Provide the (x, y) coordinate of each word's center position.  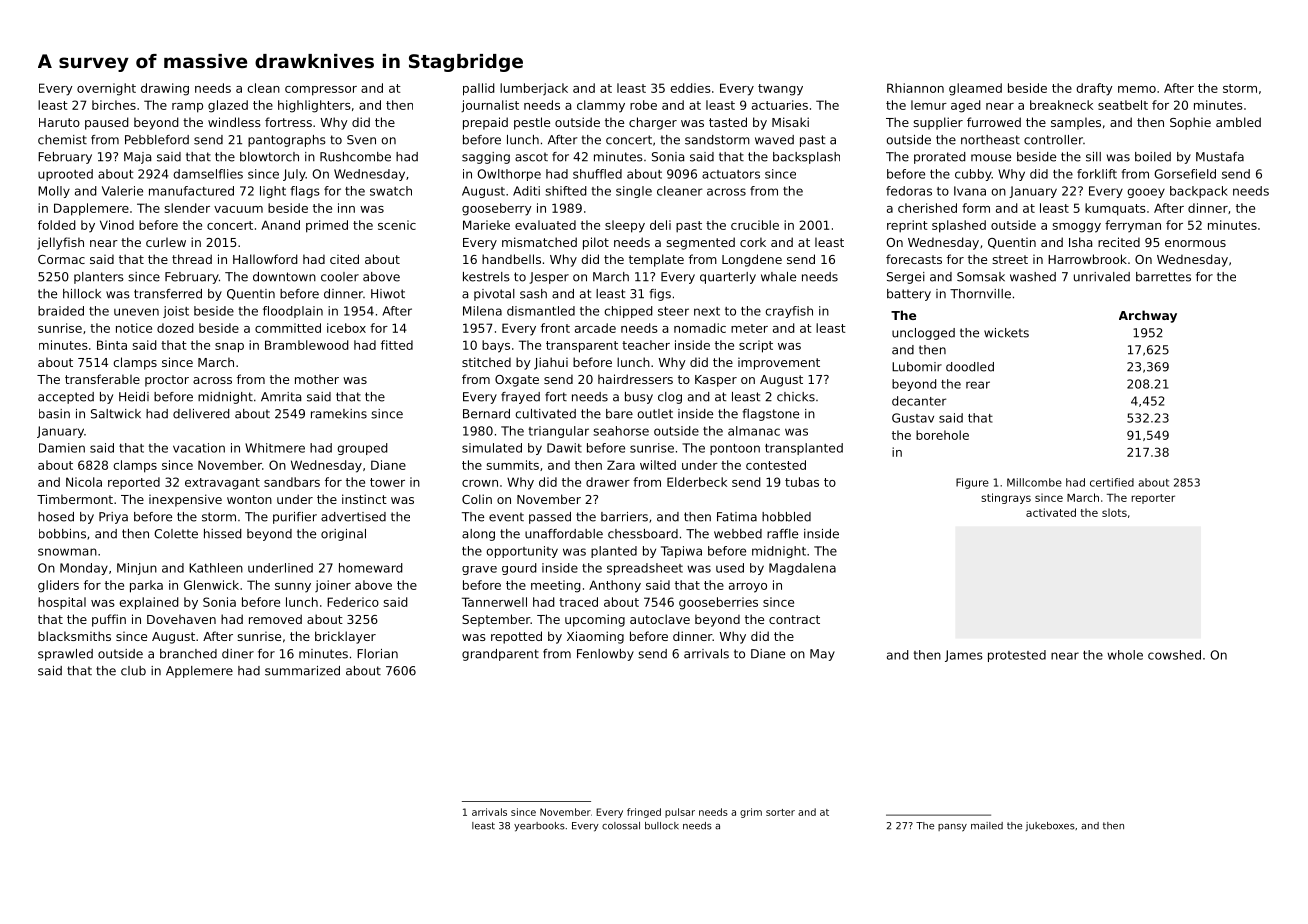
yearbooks (539, 827)
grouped (362, 449)
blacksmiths (74, 636)
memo (1137, 89)
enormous (1195, 243)
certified (1112, 482)
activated (1051, 512)
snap (229, 348)
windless (234, 122)
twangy (780, 90)
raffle (782, 534)
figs (660, 295)
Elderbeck (697, 482)
